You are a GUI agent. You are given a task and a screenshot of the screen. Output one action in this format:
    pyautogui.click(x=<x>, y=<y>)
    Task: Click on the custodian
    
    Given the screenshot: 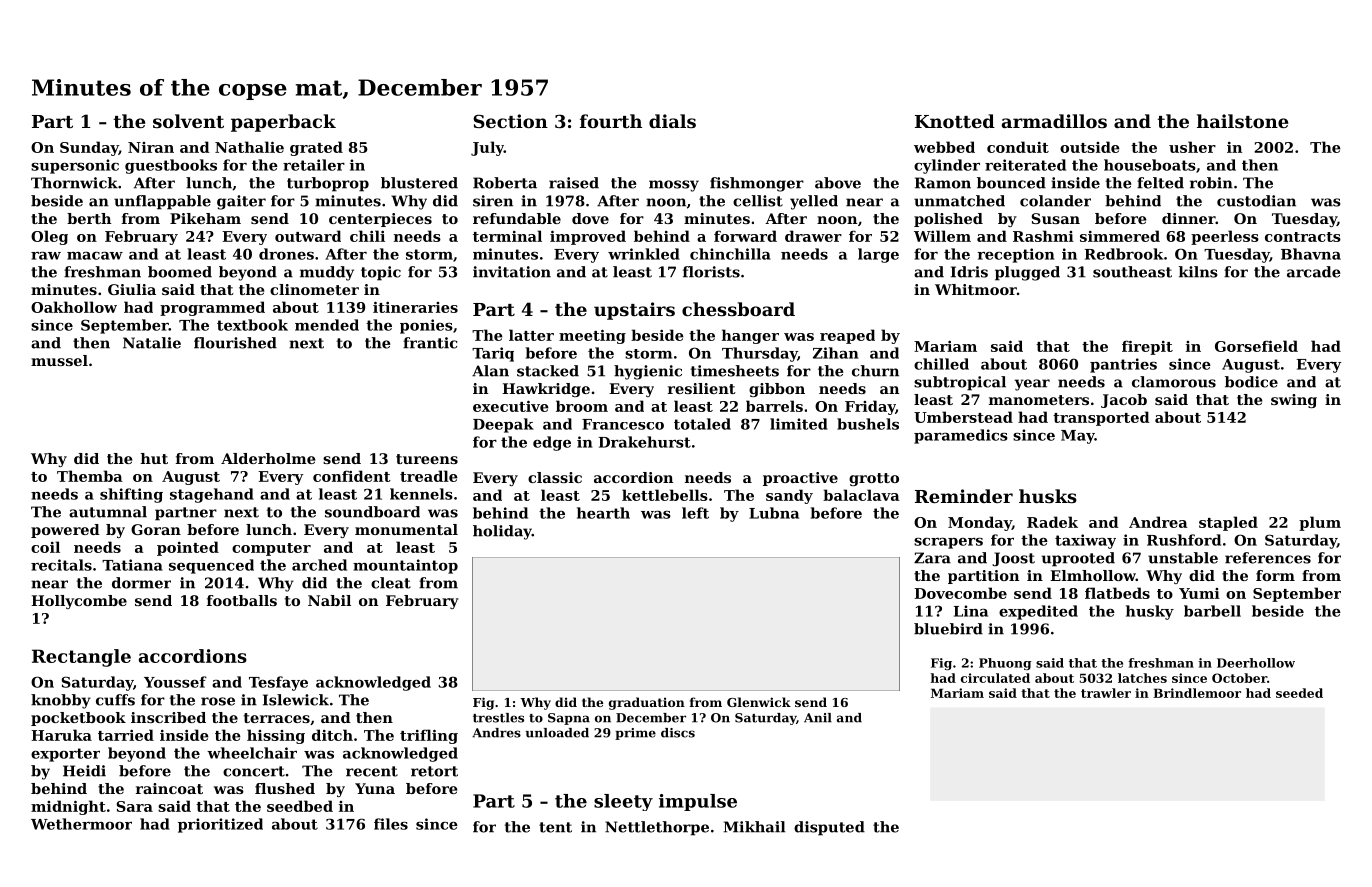 What is the action you would take?
    pyautogui.click(x=1256, y=201)
